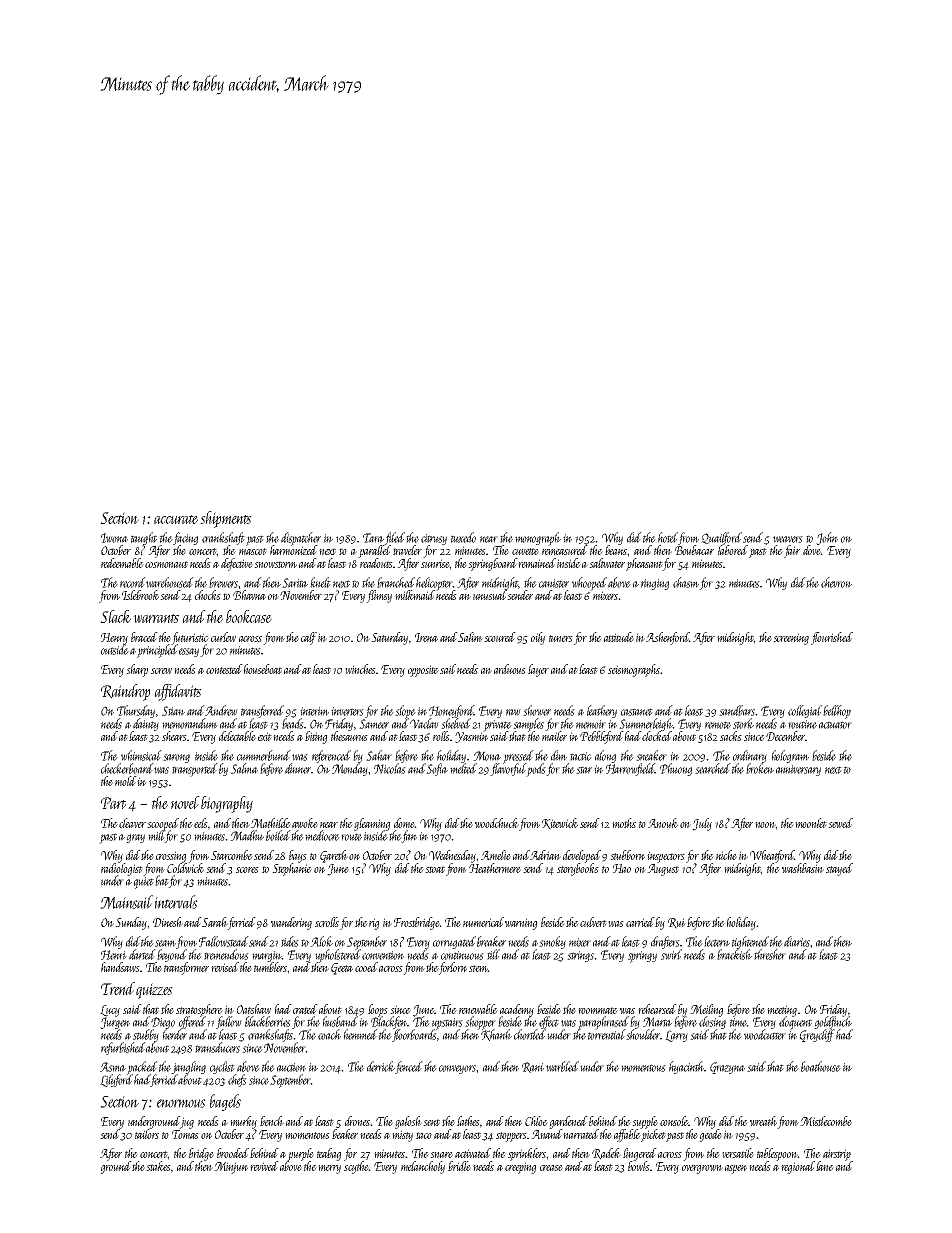 Image resolution: width=952 pixels, height=1233 pixels. What do you see at coordinates (185, 1134) in the screenshot?
I see `Tomas` at bounding box center [185, 1134].
